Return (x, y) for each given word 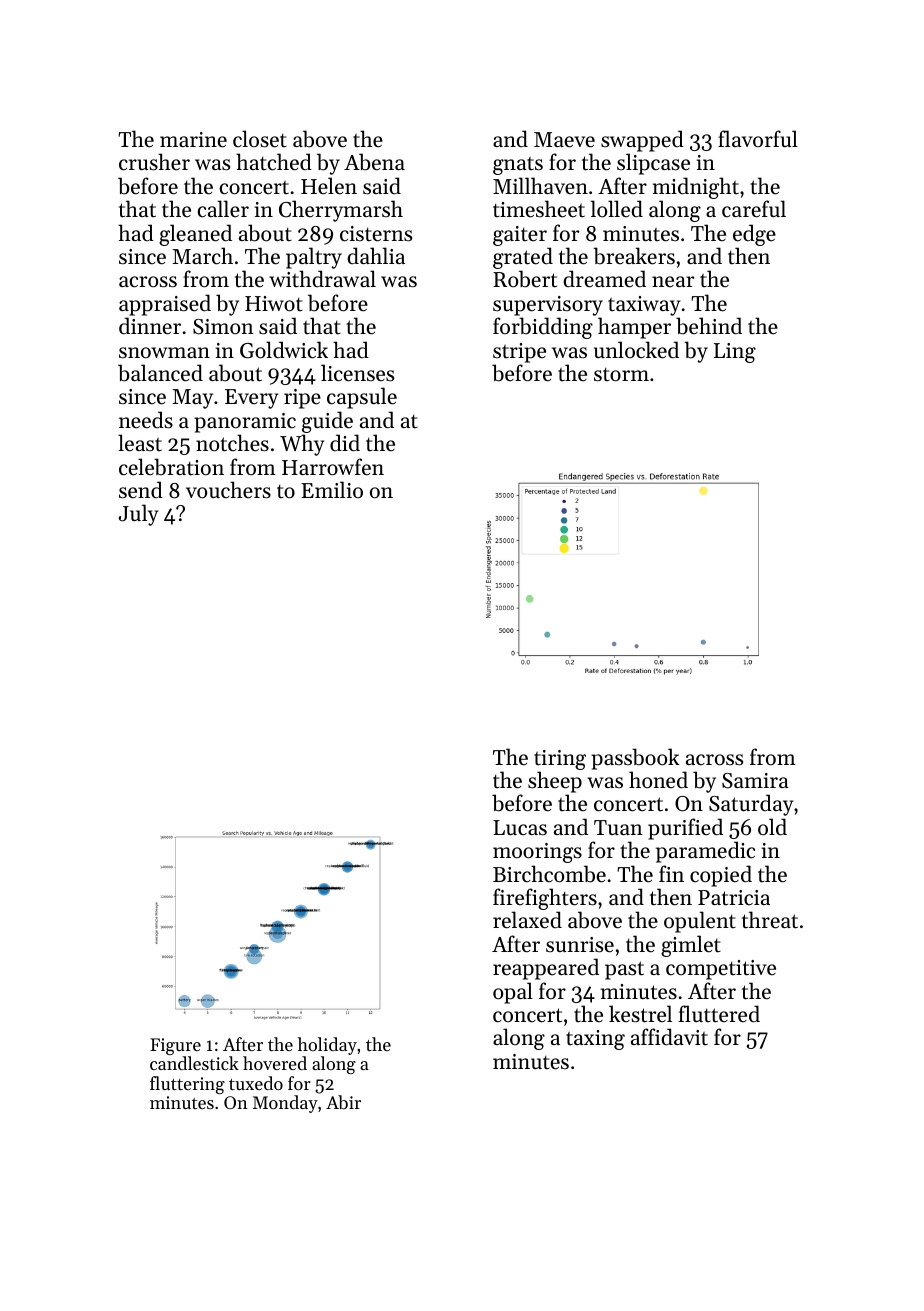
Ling (735, 353)
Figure (175, 1046)
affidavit (669, 1037)
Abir (343, 1102)
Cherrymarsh (341, 211)
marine (193, 140)
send (141, 490)
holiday (327, 1046)
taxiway (644, 306)
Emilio (332, 489)
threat (770, 920)
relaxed (527, 920)
